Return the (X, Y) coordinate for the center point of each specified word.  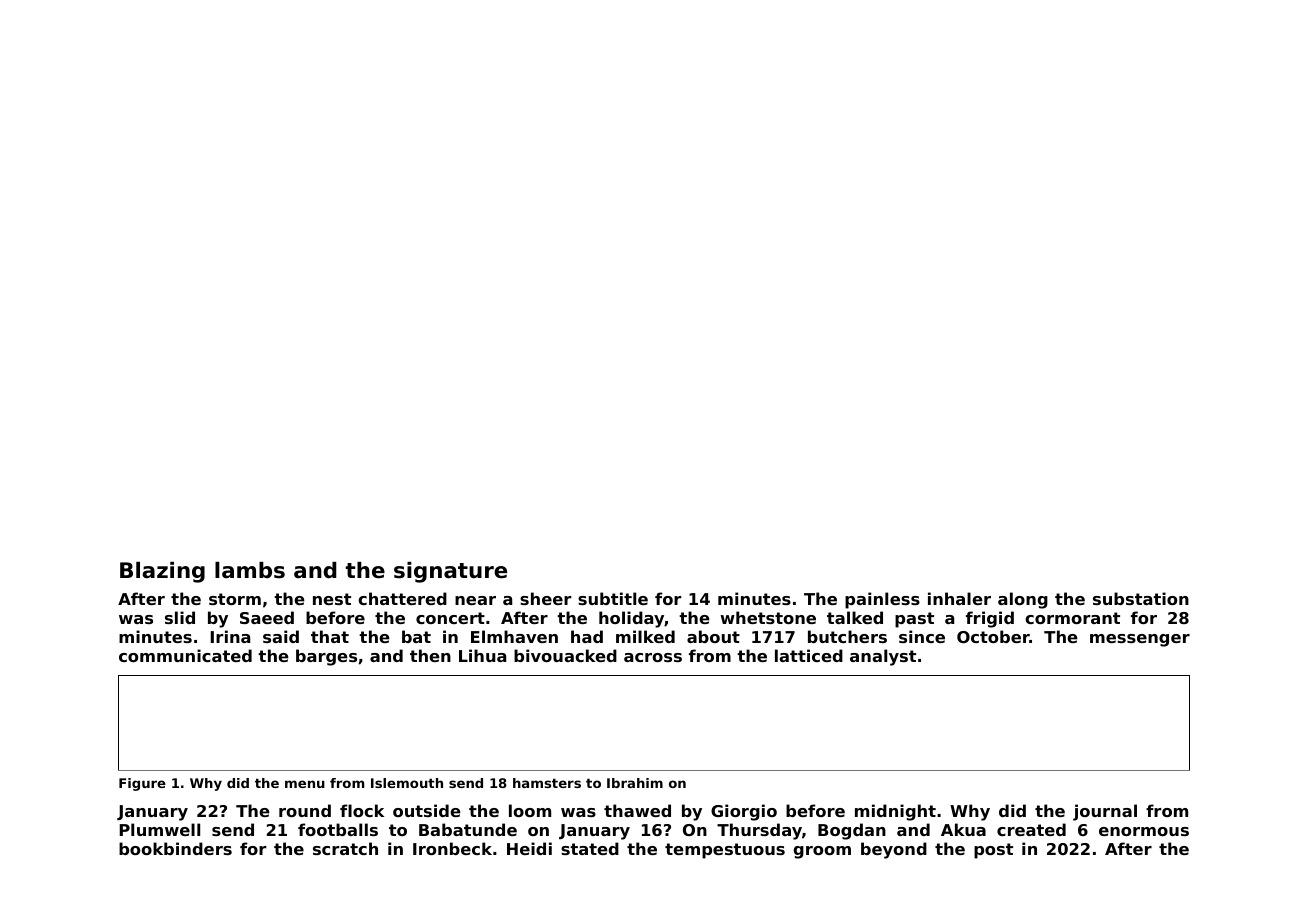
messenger (1140, 640)
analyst (883, 657)
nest (332, 599)
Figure (142, 784)
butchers (847, 636)
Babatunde (468, 829)
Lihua (482, 655)
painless (882, 600)
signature (450, 572)
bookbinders (175, 848)
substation (1141, 598)
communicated (185, 655)
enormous (1144, 831)
